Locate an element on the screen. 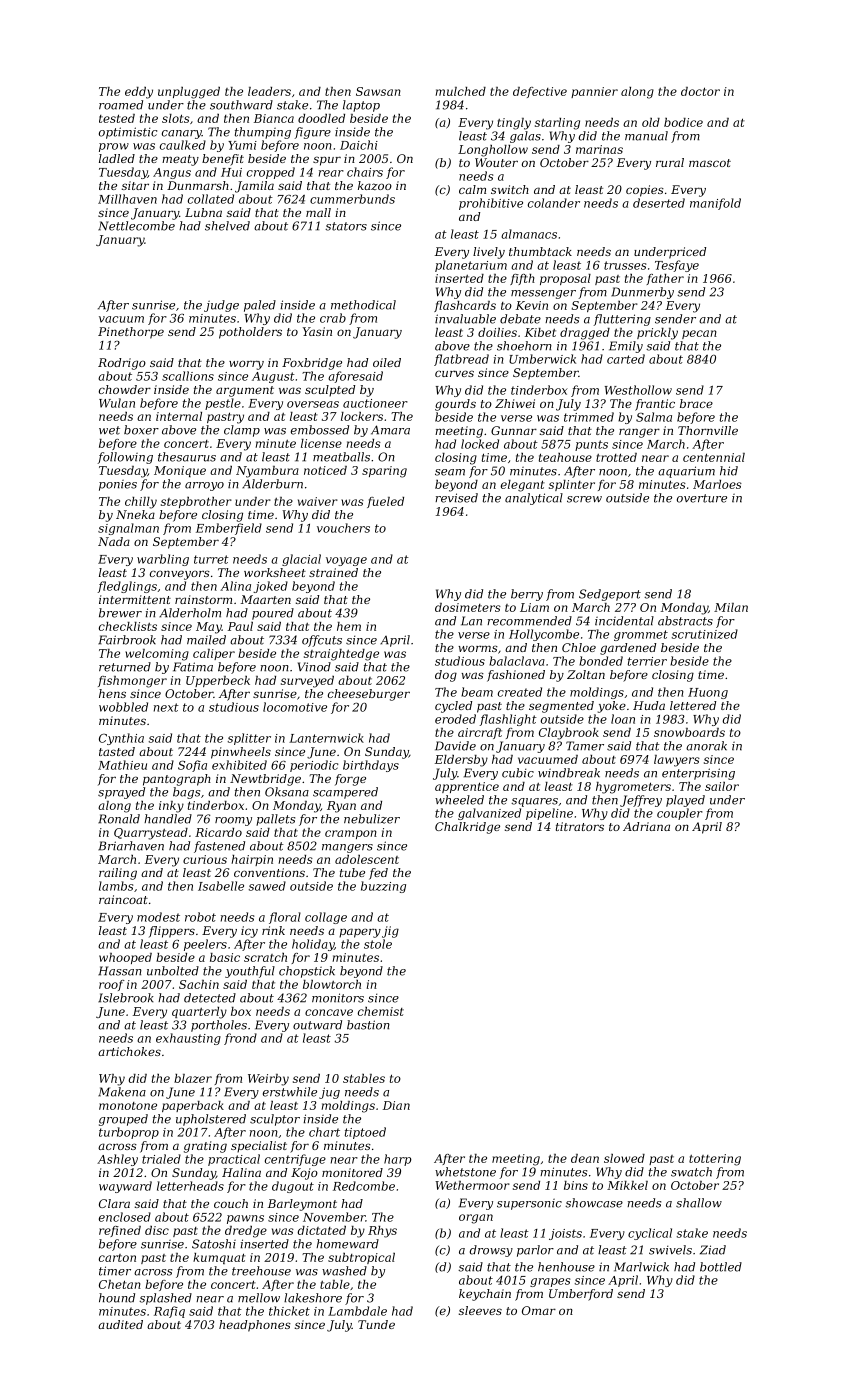  Huong is located at coordinates (708, 693).
